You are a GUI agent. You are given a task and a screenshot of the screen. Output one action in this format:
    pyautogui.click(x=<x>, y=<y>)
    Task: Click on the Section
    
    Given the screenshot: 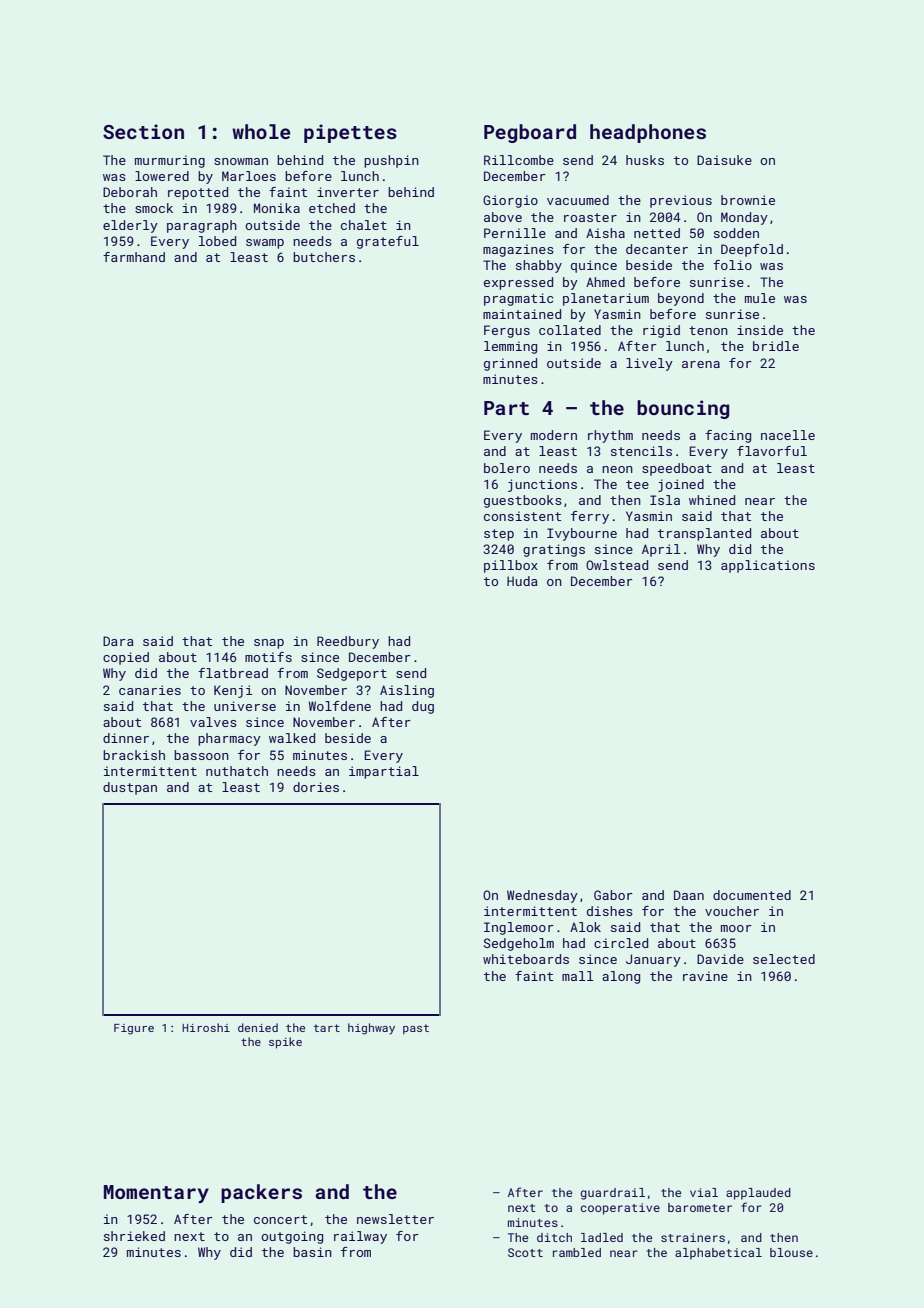 What is the action you would take?
    pyautogui.click(x=143, y=131)
